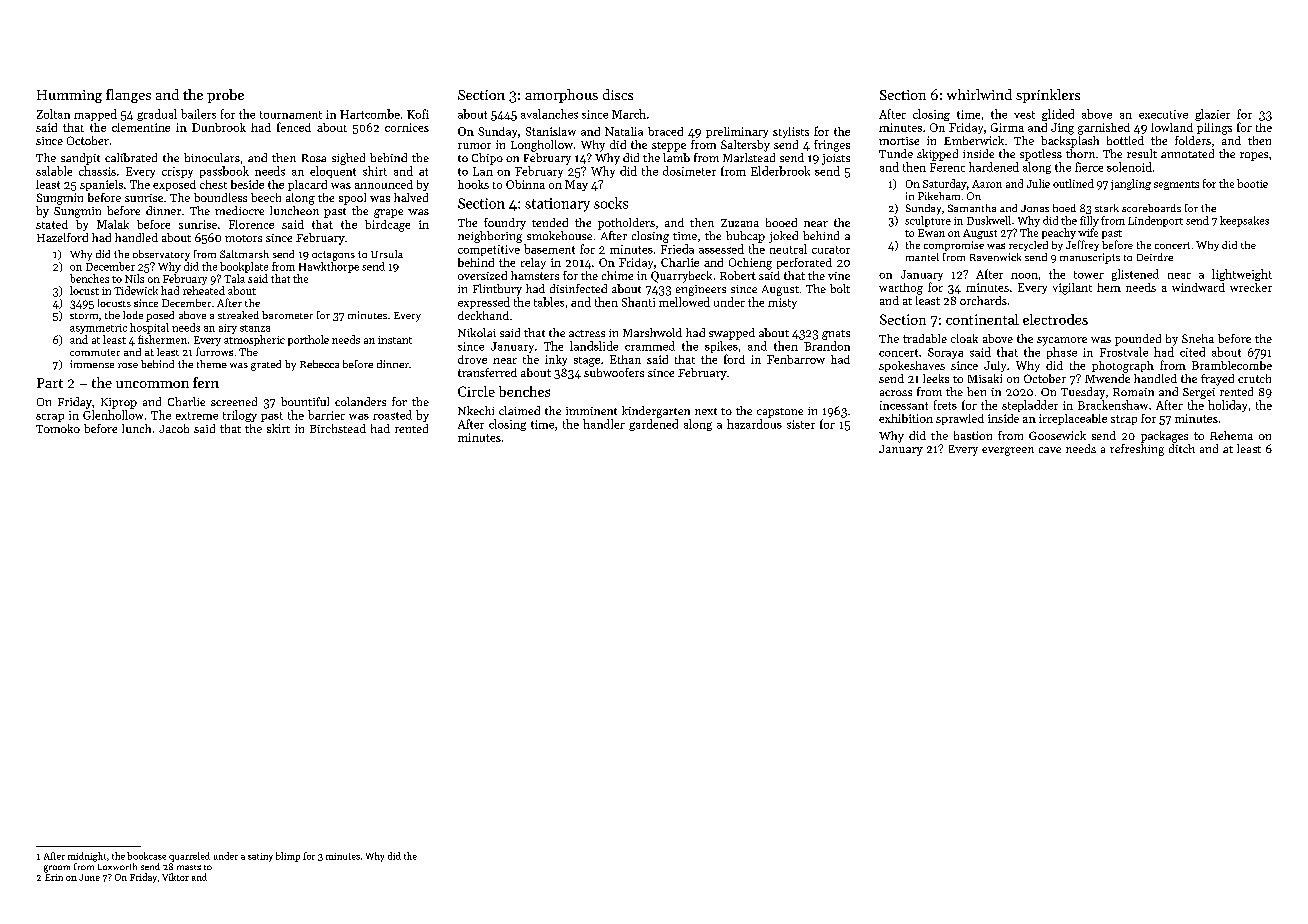 The width and height of the screenshot is (1308, 924). Describe the element at coordinates (288, 857) in the screenshot. I see `blimp` at that location.
